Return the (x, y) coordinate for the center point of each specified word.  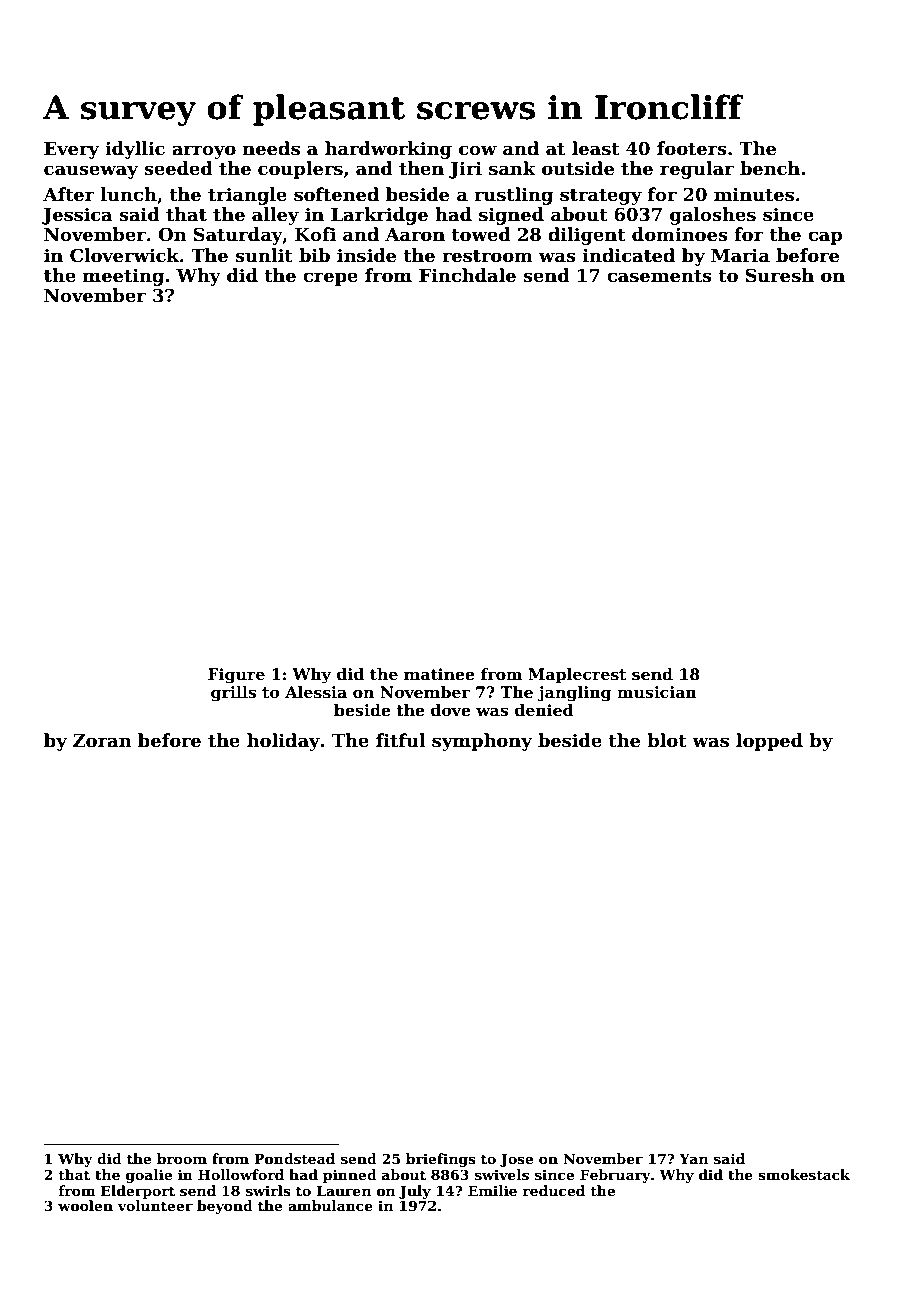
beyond (225, 1207)
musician (657, 692)
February (615, 1176)
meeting (123, 277)
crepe (330, 279)
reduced (553, 1190)
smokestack (804, 1174)
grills (234, 694)
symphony (482, 742)
